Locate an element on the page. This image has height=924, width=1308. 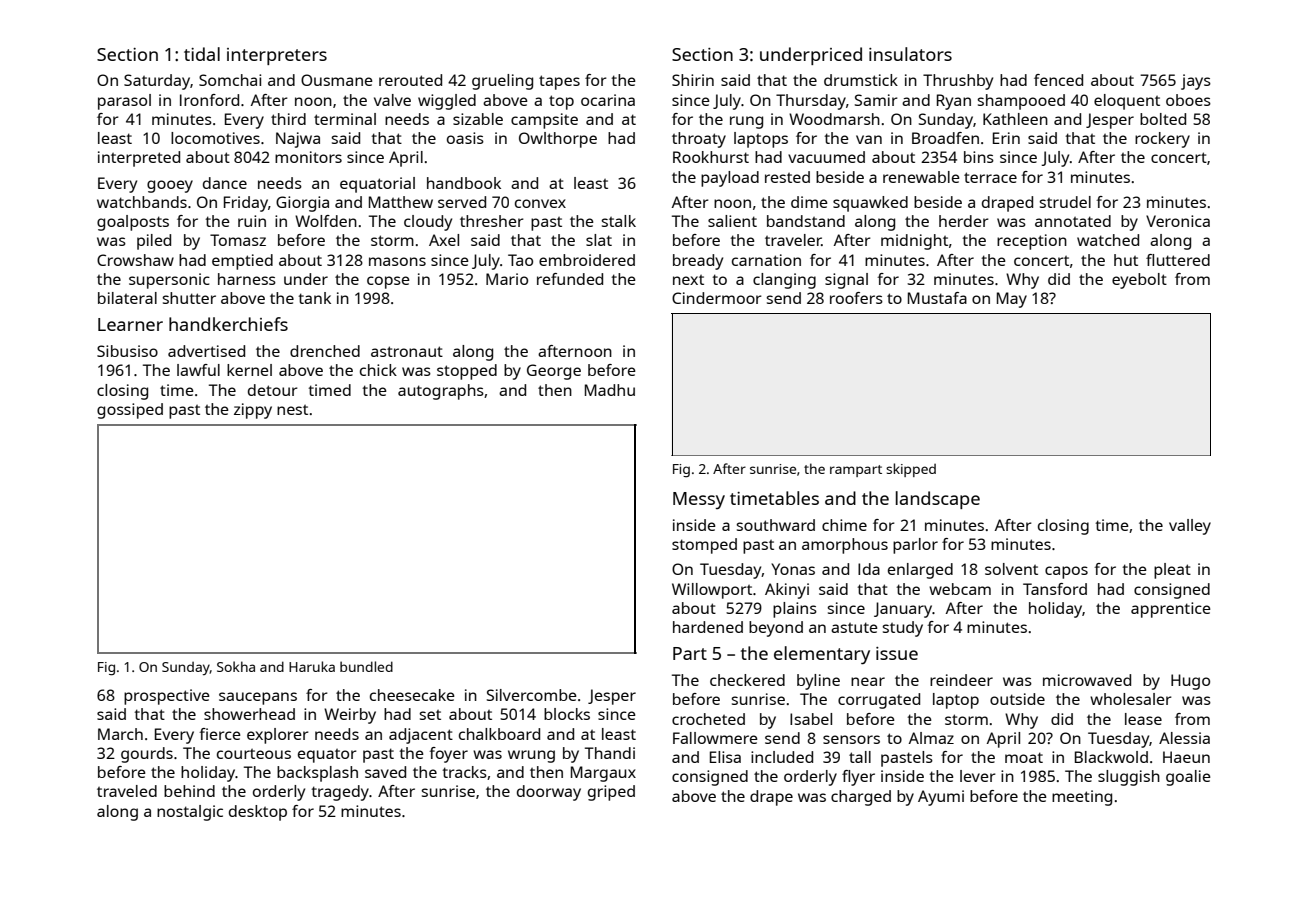
hardened is located at coordinates (708, 627).
